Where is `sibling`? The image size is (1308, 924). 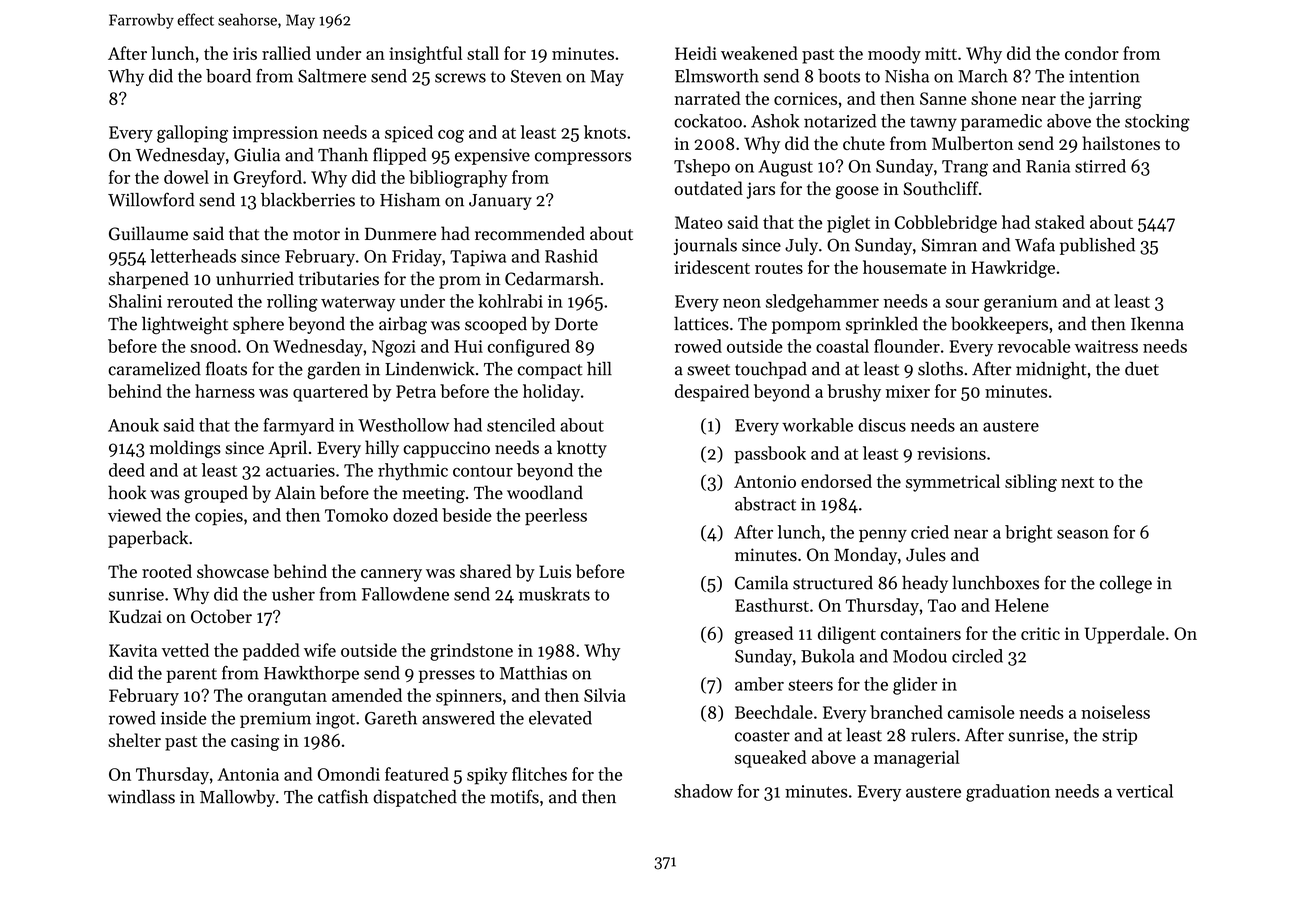 sibling is located at coordinates (1031, 483).
